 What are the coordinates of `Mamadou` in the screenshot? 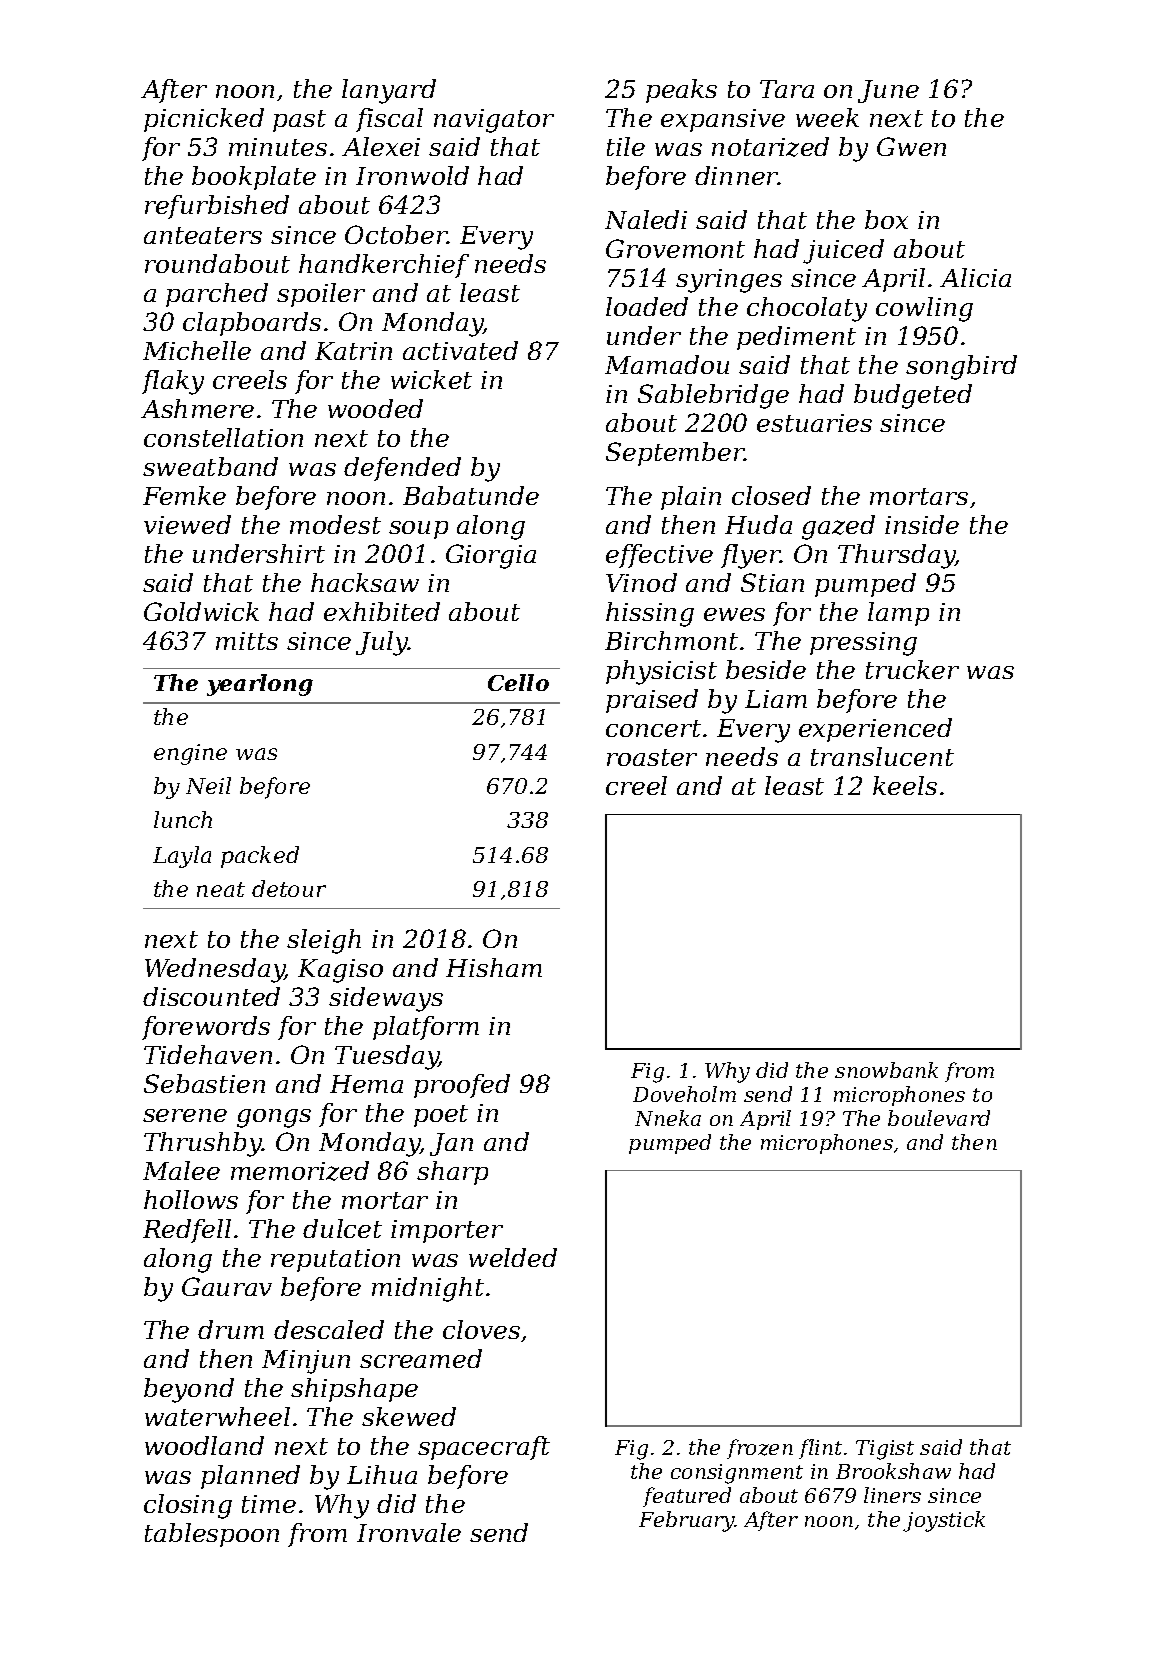 It's located at (667, 364).
